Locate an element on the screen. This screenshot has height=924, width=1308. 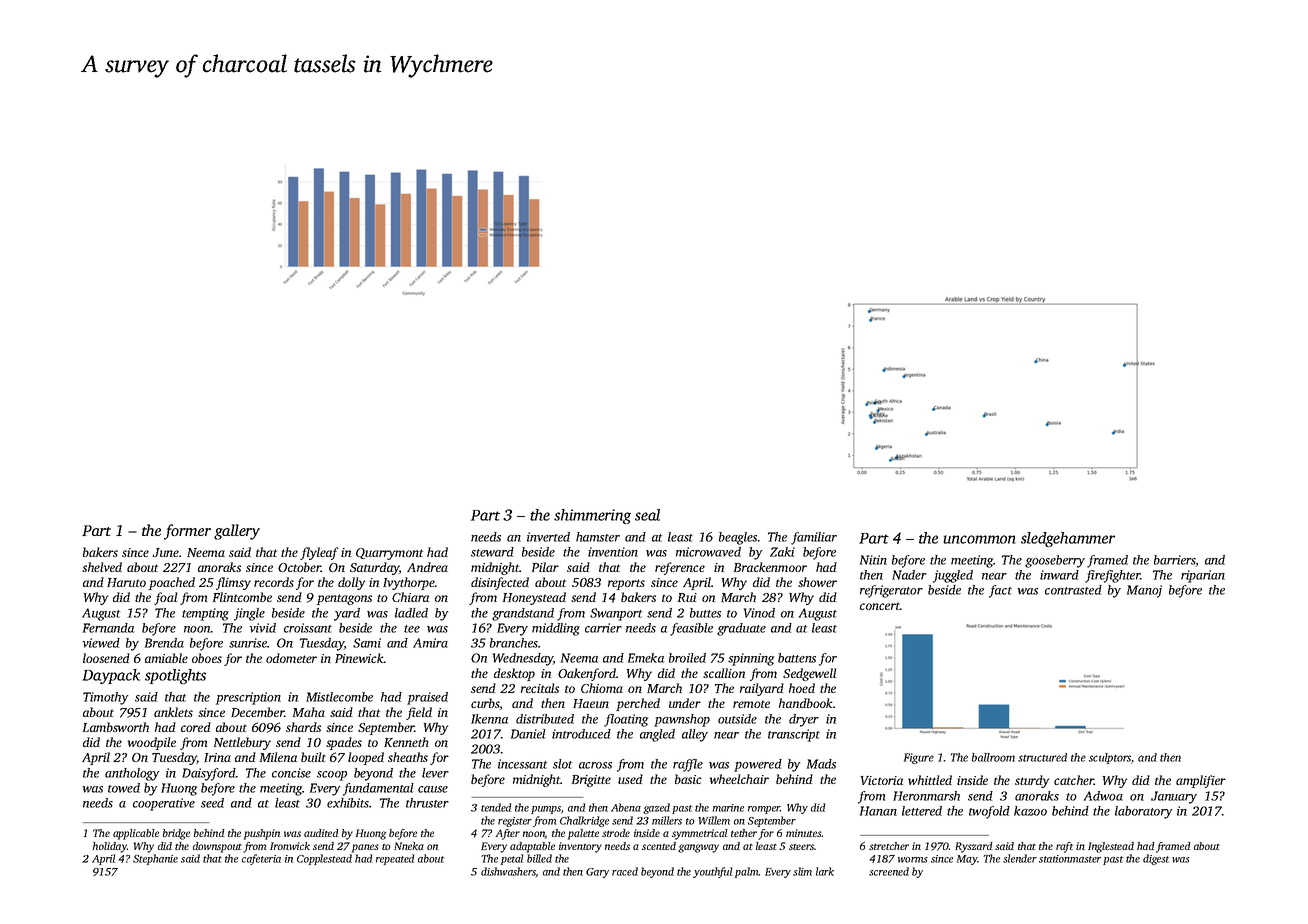
gallery is located at coordinates (237, 532).
